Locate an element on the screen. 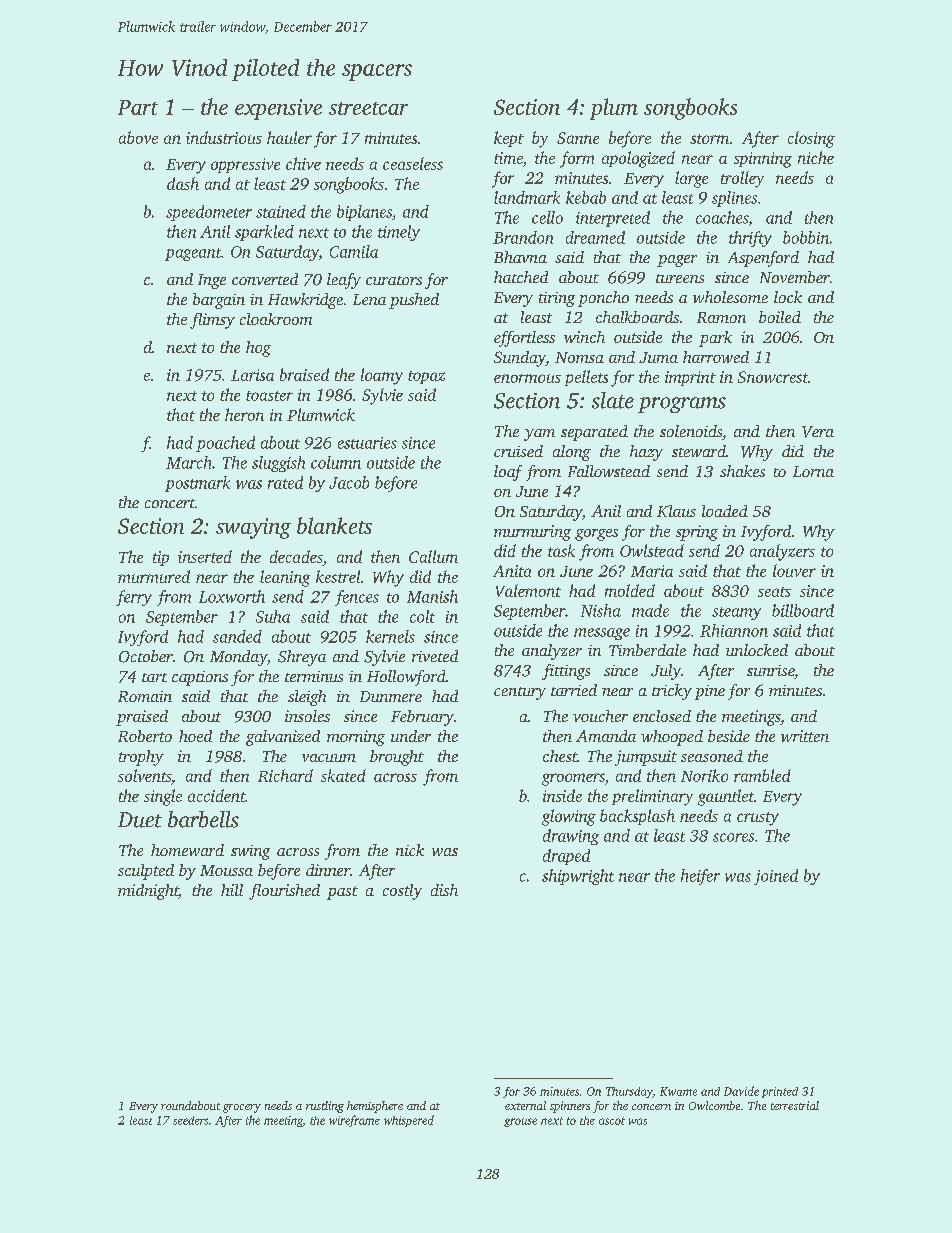 This screenshot has width=952, height=1233. loamy is located at coordinates (382, 376).
